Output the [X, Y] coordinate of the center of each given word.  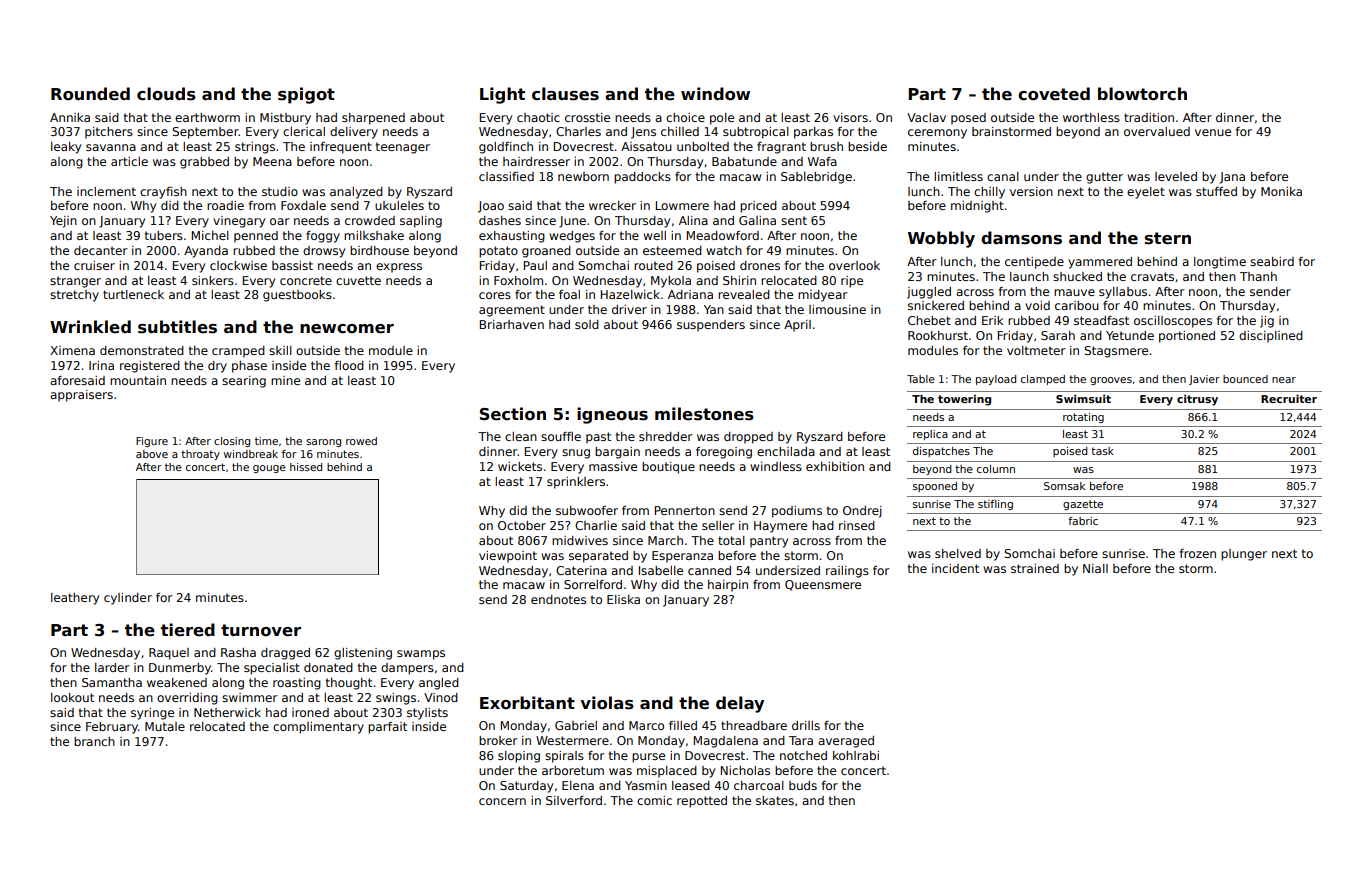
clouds [166, 94]
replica [930, 435]
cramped [238, 352]
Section [513, 414]
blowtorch [1142, 94]
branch [94, 741]
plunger [1244, 555]
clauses [565, 94]
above [152, 454]
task [1102, 451]
